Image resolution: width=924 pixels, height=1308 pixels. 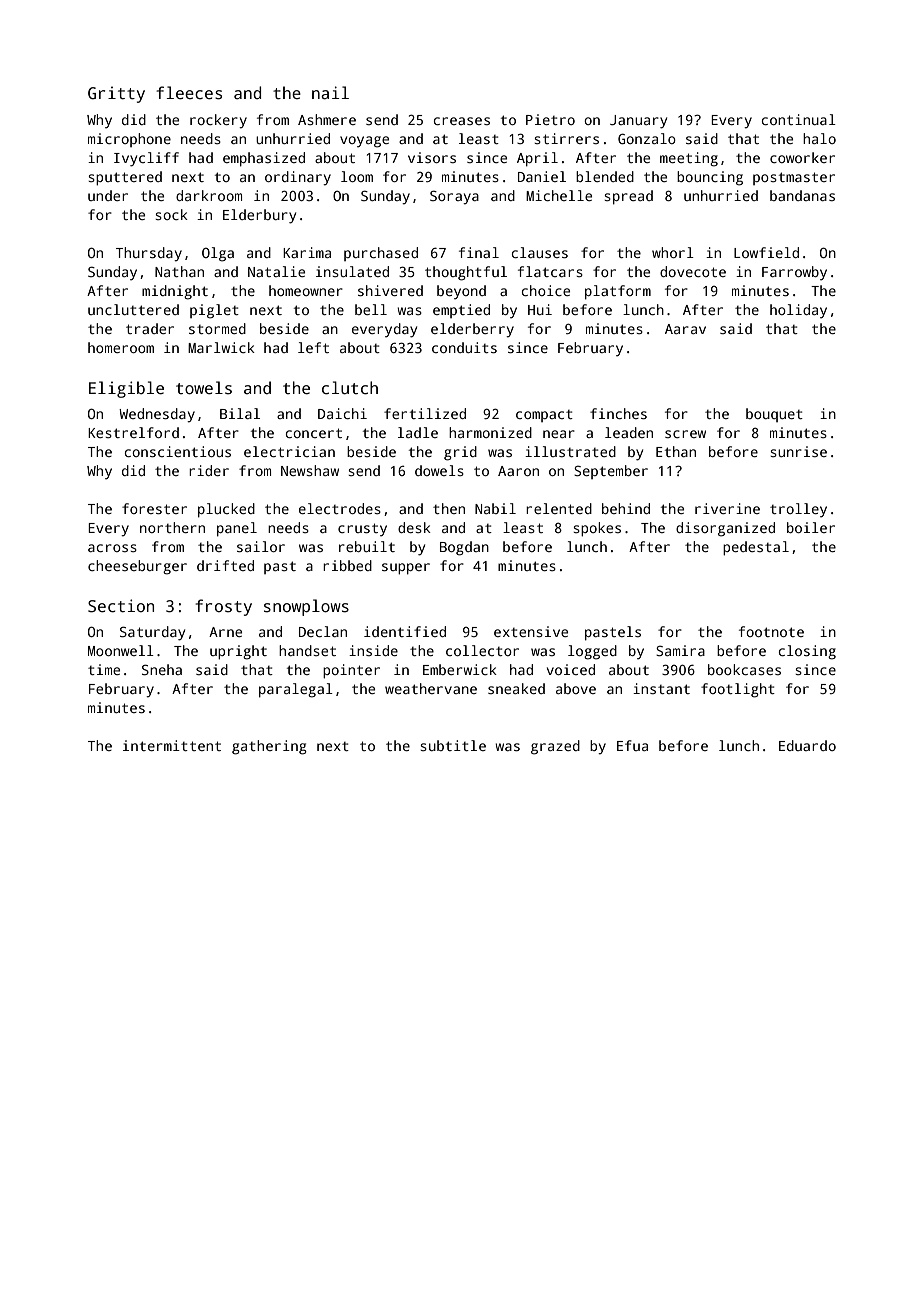 What do you see at coordinates (756, 548) in the screenshot?
I see `pedestal` at bounding box center [756, 548].
